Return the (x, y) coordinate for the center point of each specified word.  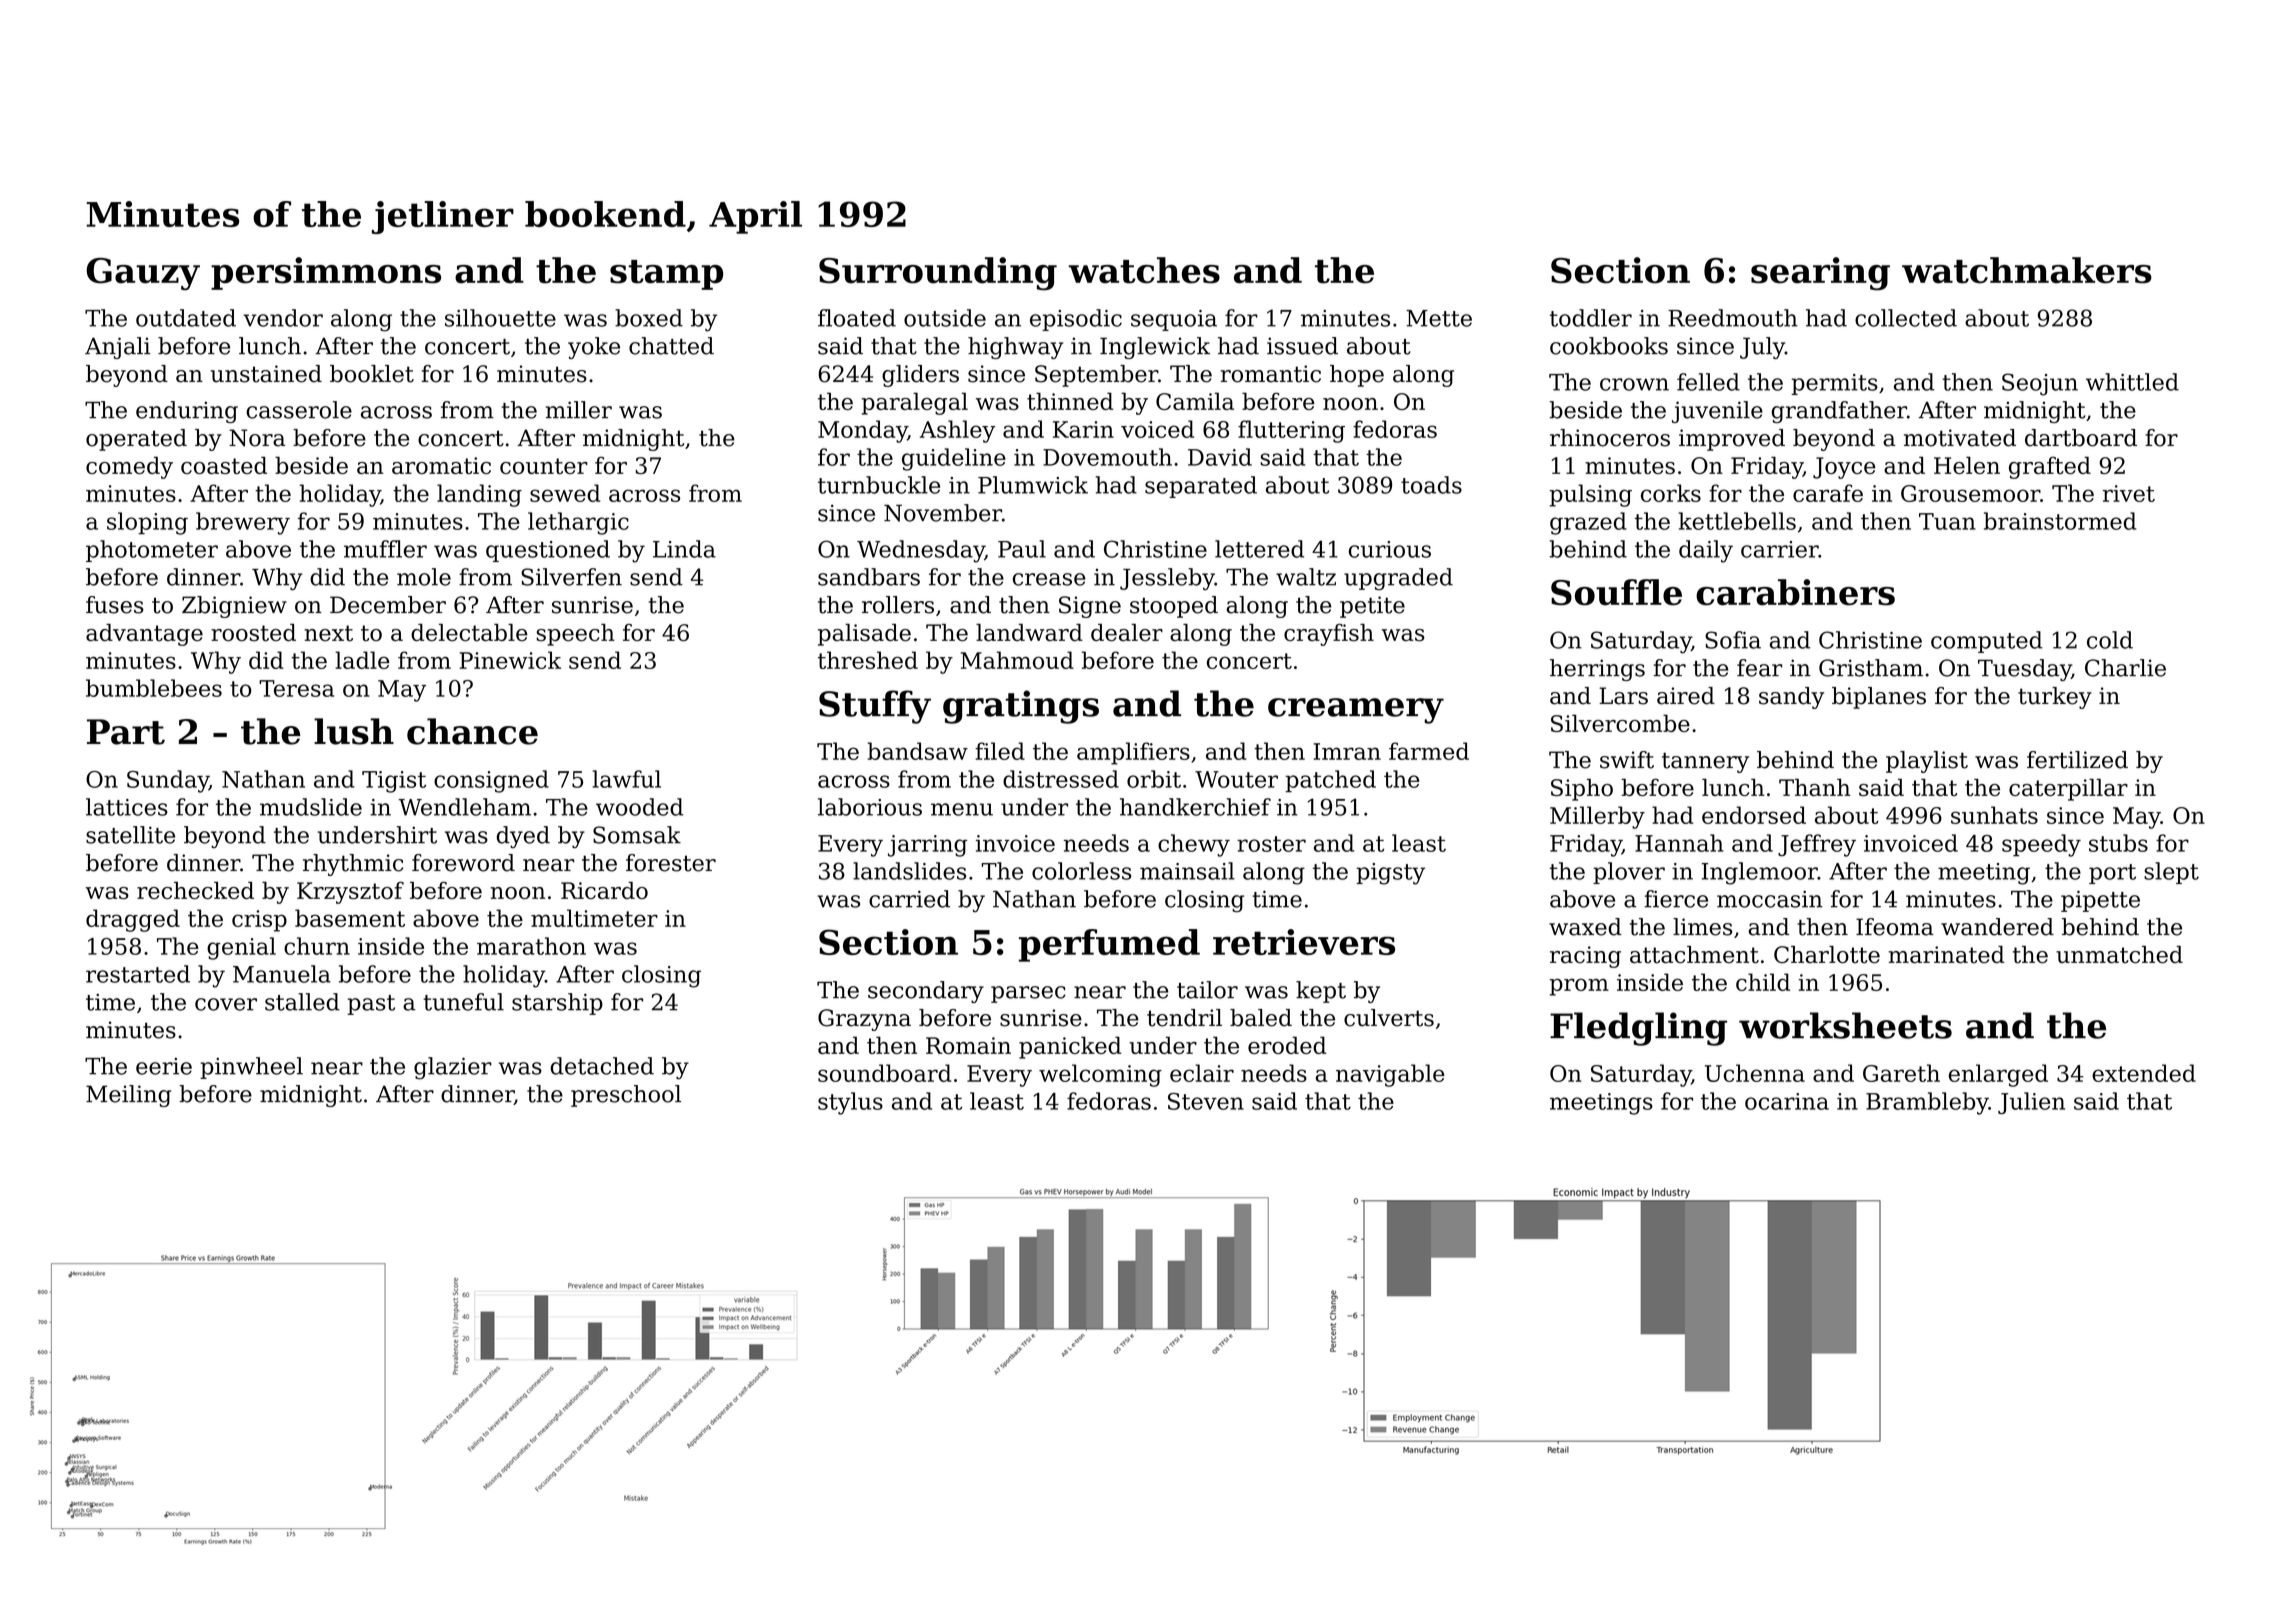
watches (1144, 270)
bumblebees (154, 688)
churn (317, 946)
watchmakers (2027, 270)
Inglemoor (1760, 873)
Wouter (1236, 779)
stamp (666, 275)
